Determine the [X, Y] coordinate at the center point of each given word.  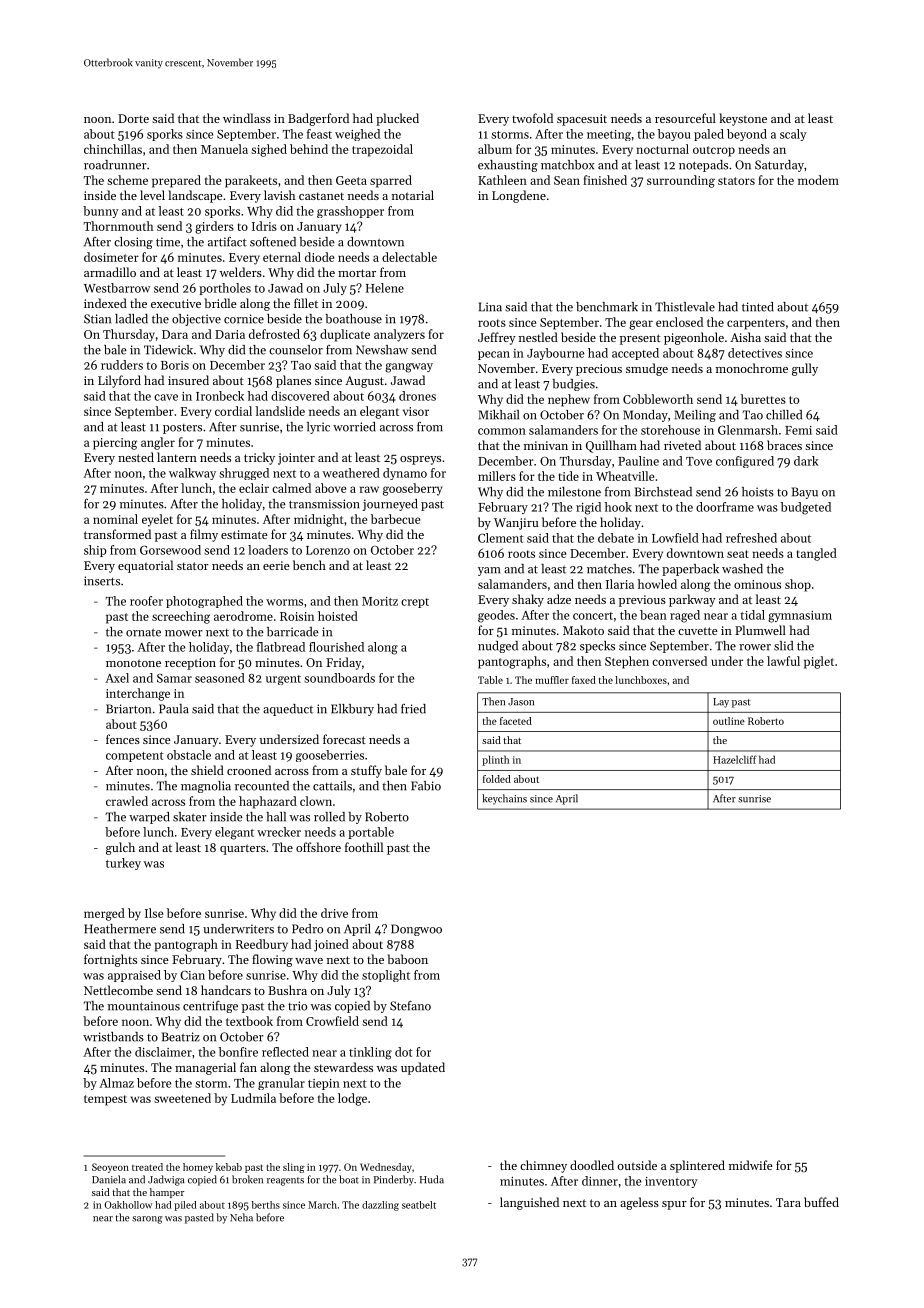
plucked [397, 119]
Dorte [133, 118]
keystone [743, 119]
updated [423, 1068]
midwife [751, 1165]
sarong [147, 1220]
